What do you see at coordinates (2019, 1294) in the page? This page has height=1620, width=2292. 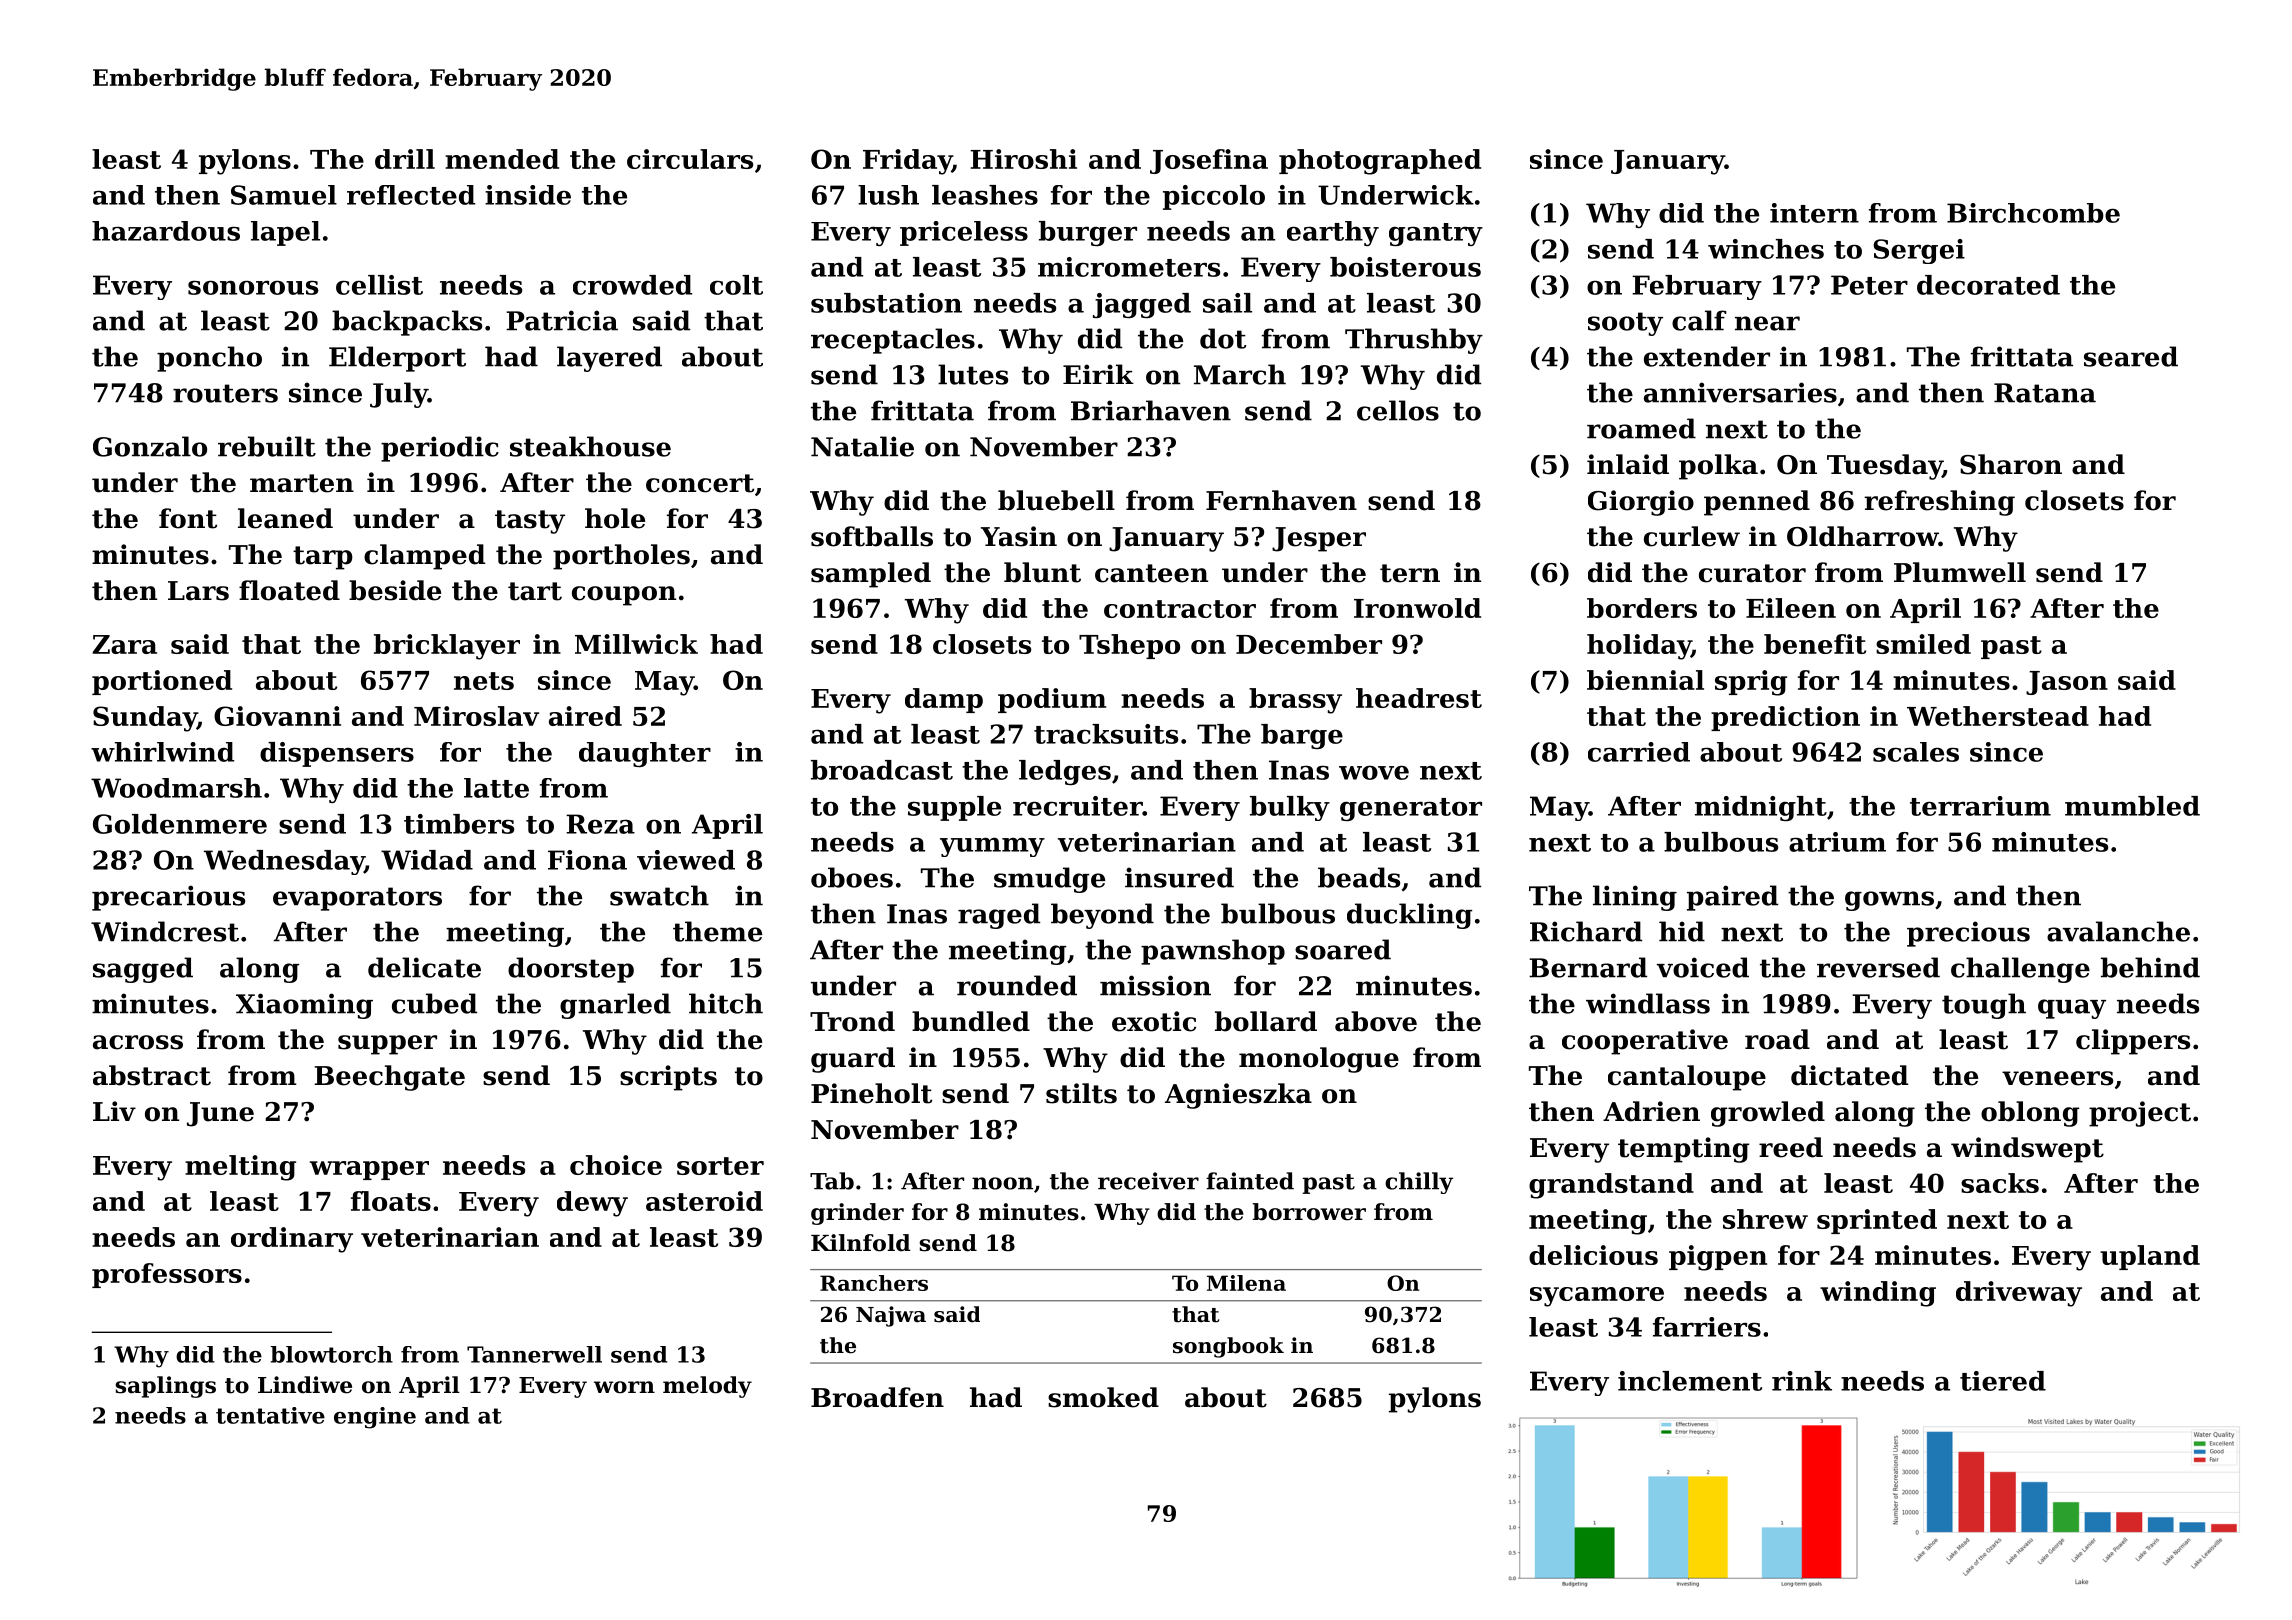 I see `driveway` at bounding box center [2019, 1294].
